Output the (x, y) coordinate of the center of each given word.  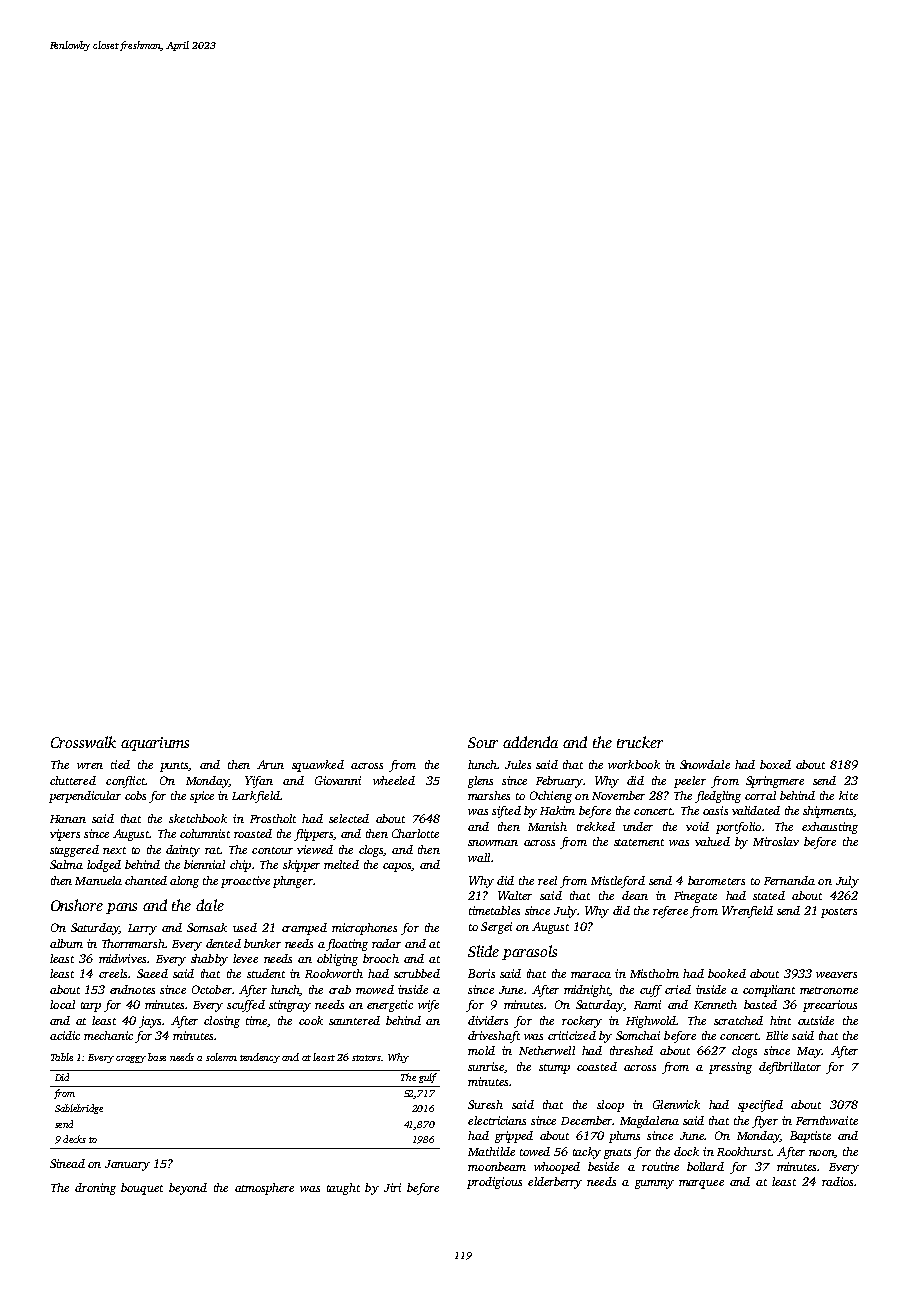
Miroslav (776, 841)
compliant (769, 991)
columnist (205, 833)
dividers (488, 1020)
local (62, 1004)
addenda (530, 742)
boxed (775, 764)
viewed (315, 849)
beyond (188, 1189)
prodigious (494, 1183)
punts (174, 767)
